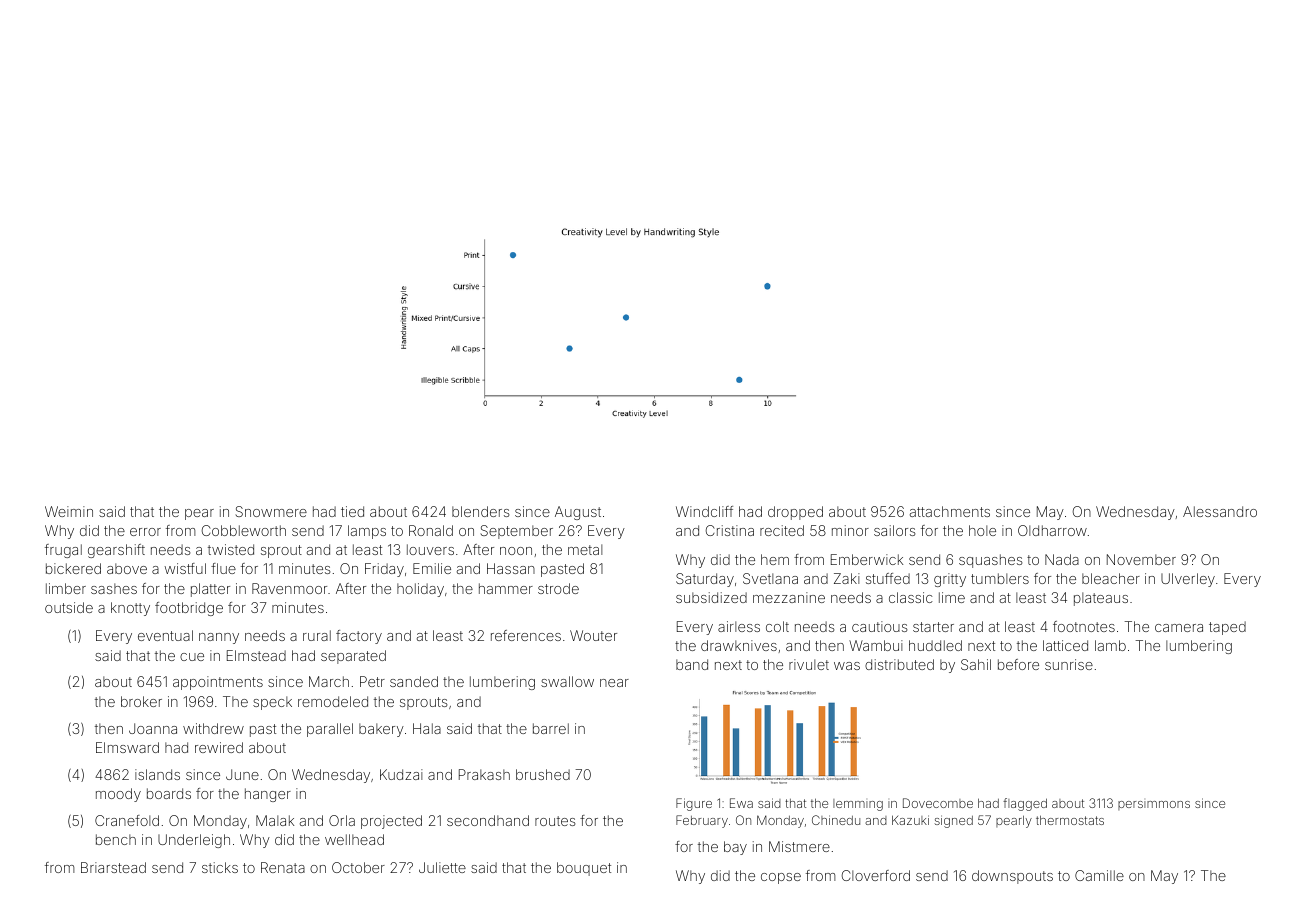  Describe the element at coordinates (781, 878) in the screenshot. I see `copse` at that location.
